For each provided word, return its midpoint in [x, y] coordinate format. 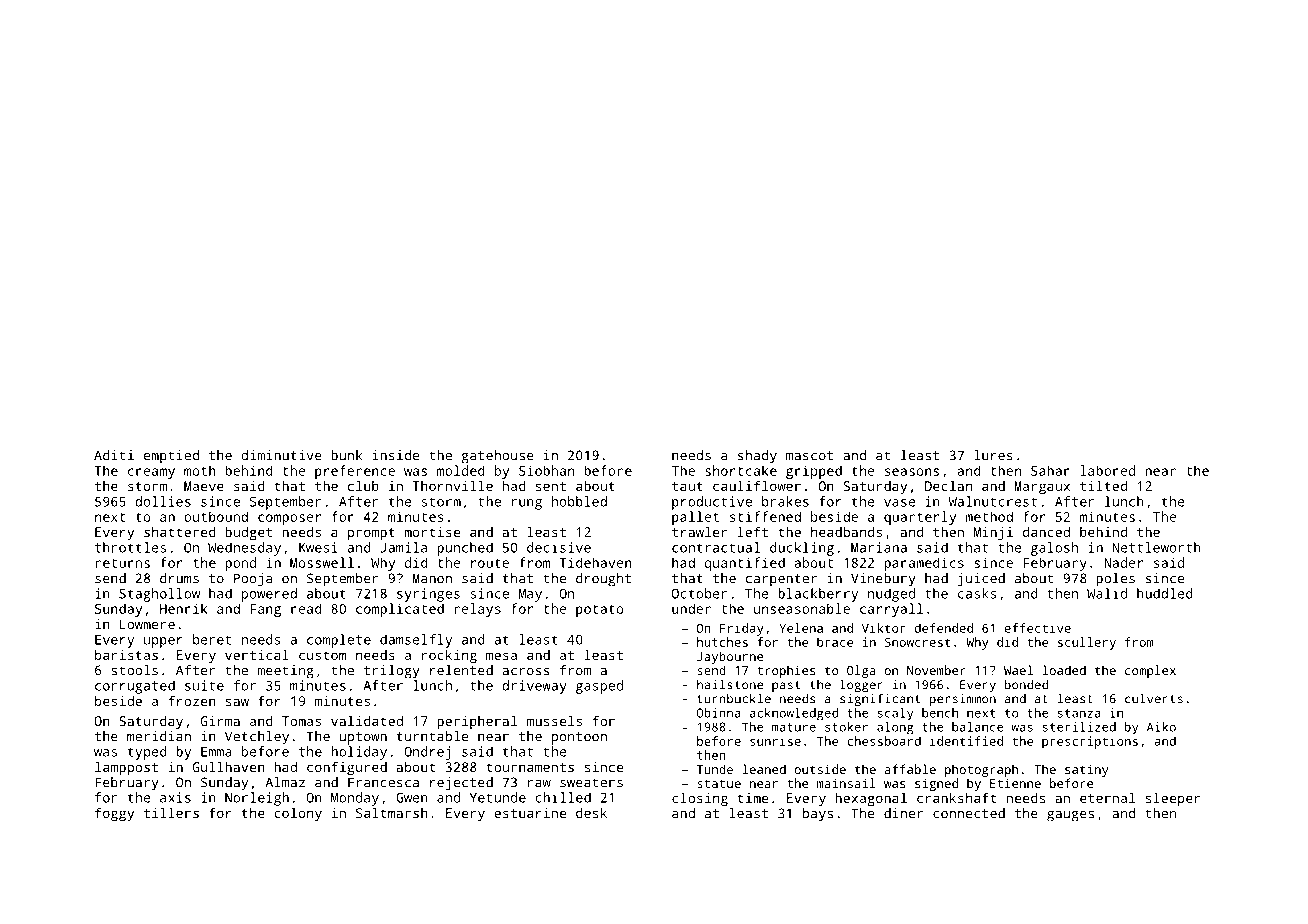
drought [603, 580]
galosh [1054, 549]
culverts [1154, 698]
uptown [363, 738]
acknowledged [794, 714]
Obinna [719, 713]
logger [861, 685]
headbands [846, 531]
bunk [346, 455]
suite [204, 685]
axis [175, 797]
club [363, 485]
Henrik [184, 608]
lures [993, 455]
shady [757, 457]
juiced [981, 580]
